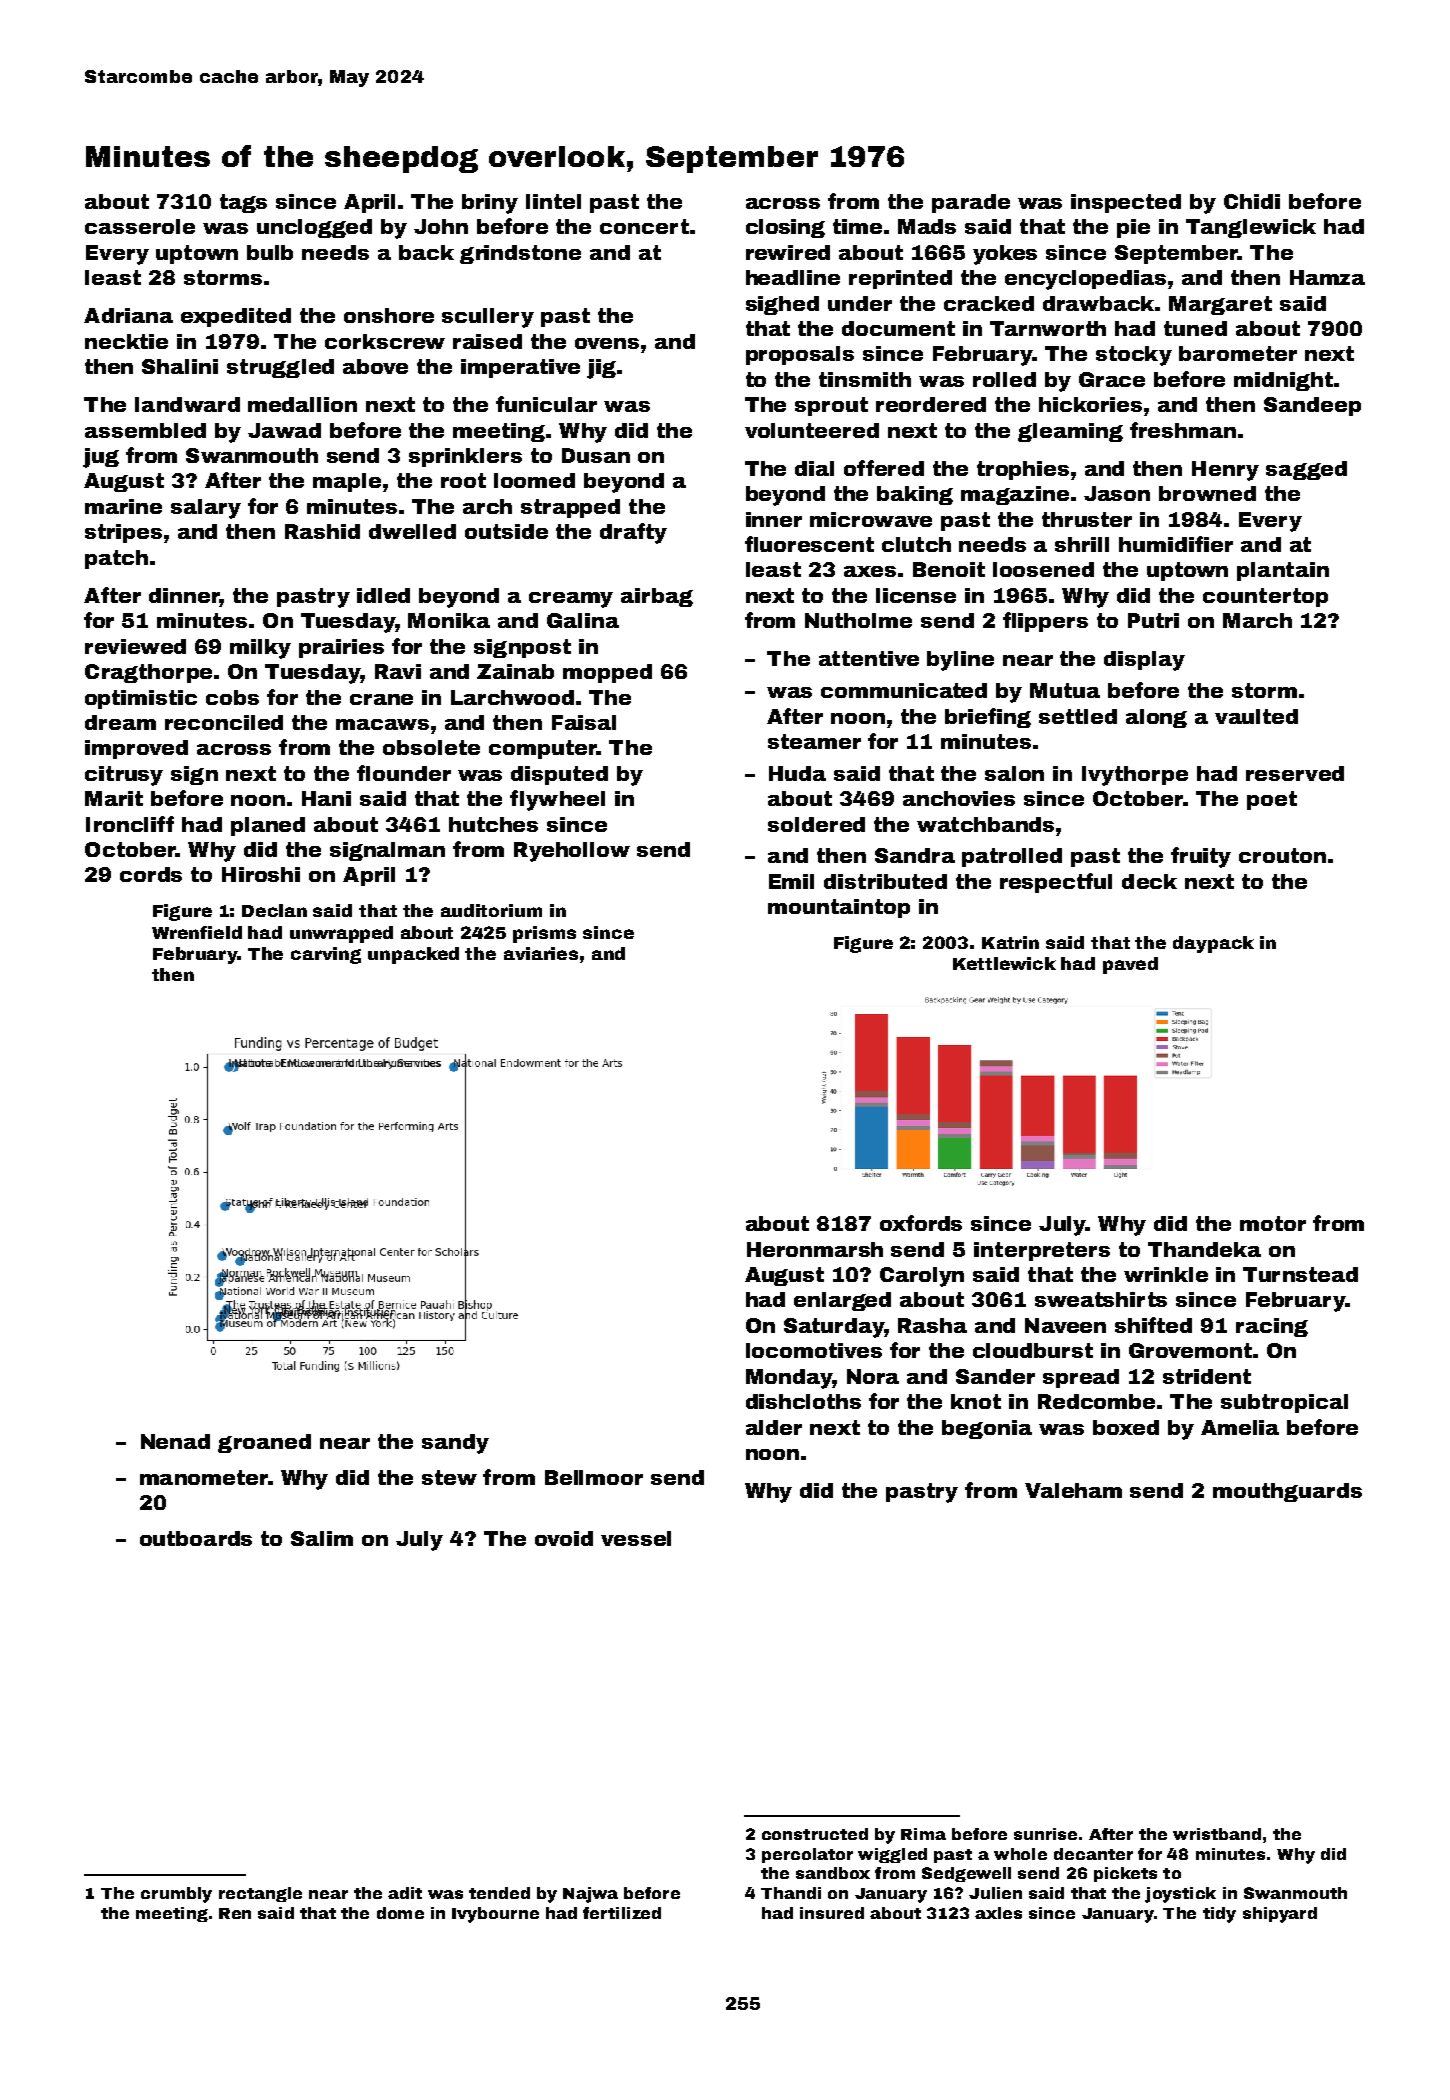 This screenshot has width=1450, height=2100. I want to click on Ironcliff, so click(130, 824).
